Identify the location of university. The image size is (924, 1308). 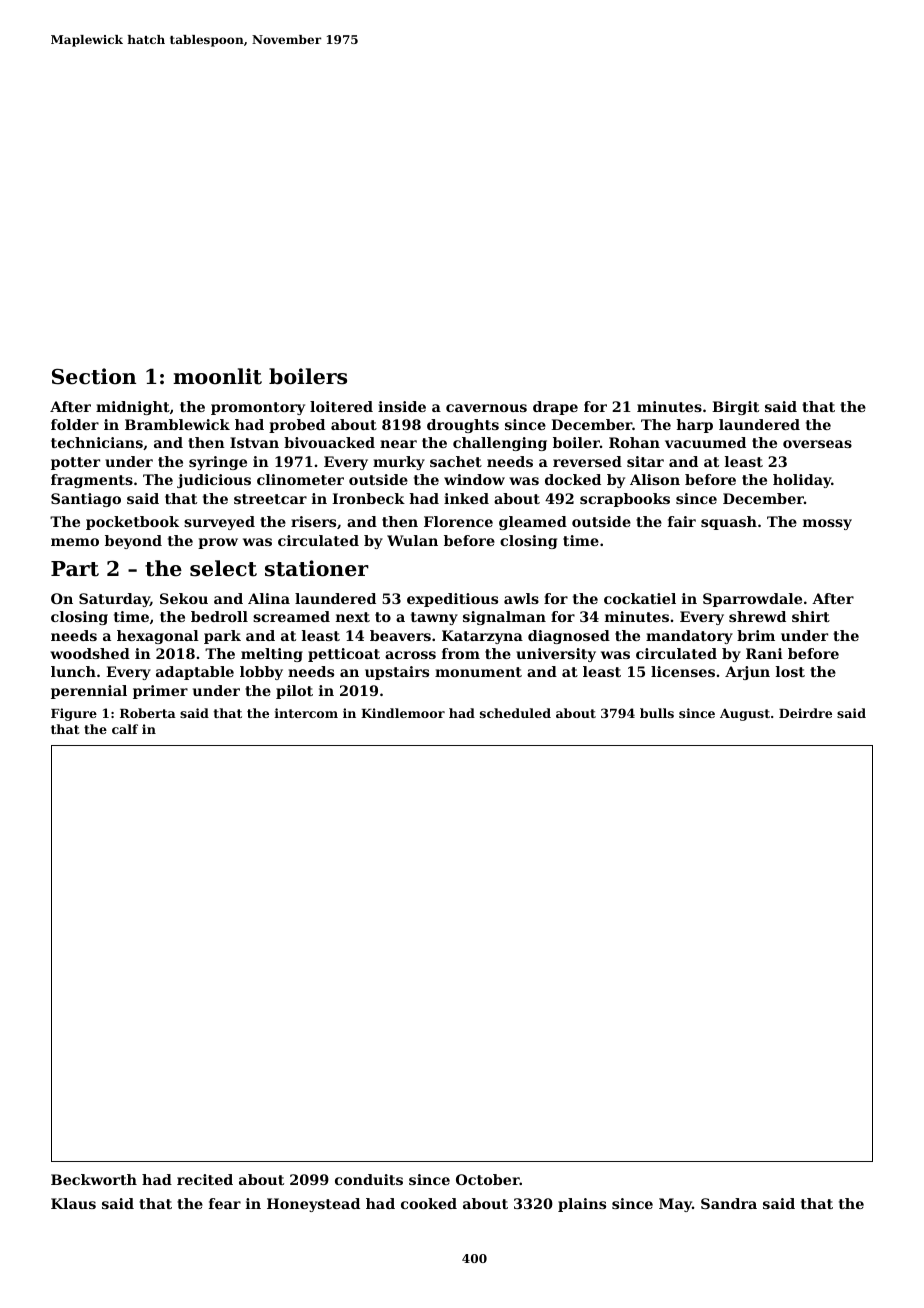
(556, 655).
